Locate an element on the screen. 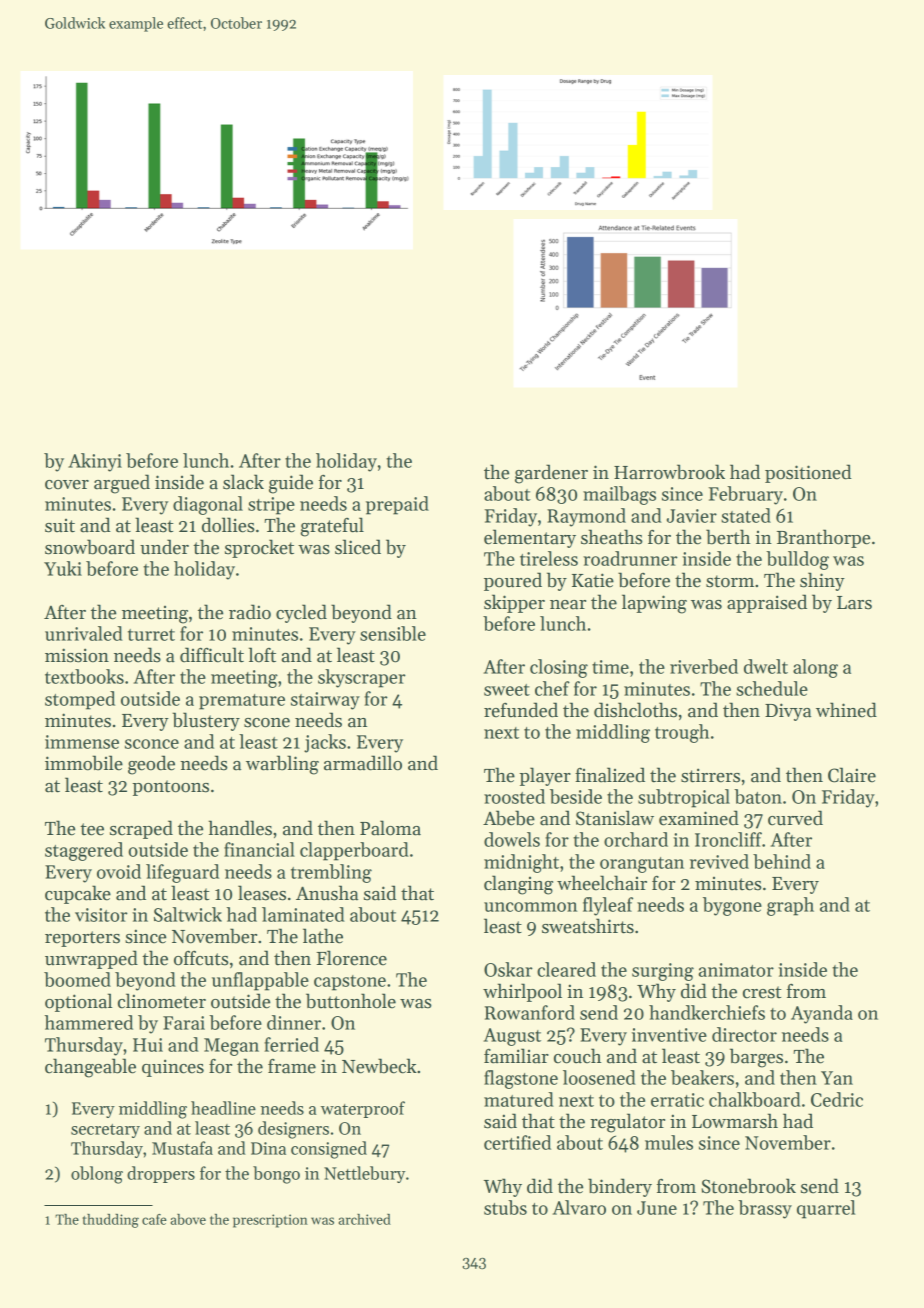 The width and height of the screenshot is (924, 1308). Claire is located at coordinates (852, 775).
